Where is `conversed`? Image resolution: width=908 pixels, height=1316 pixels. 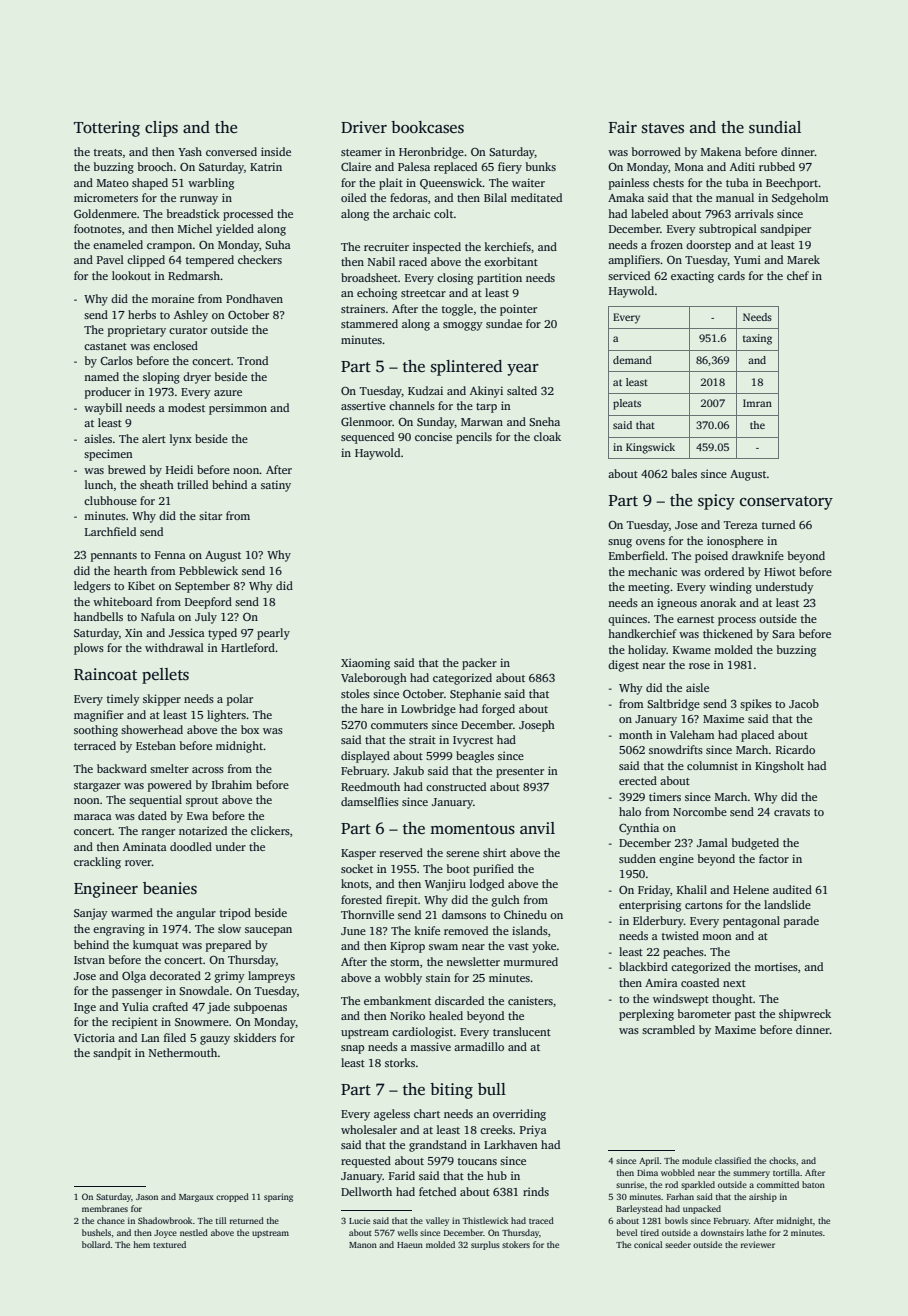 conversed is located at coordinates (231, 151).
